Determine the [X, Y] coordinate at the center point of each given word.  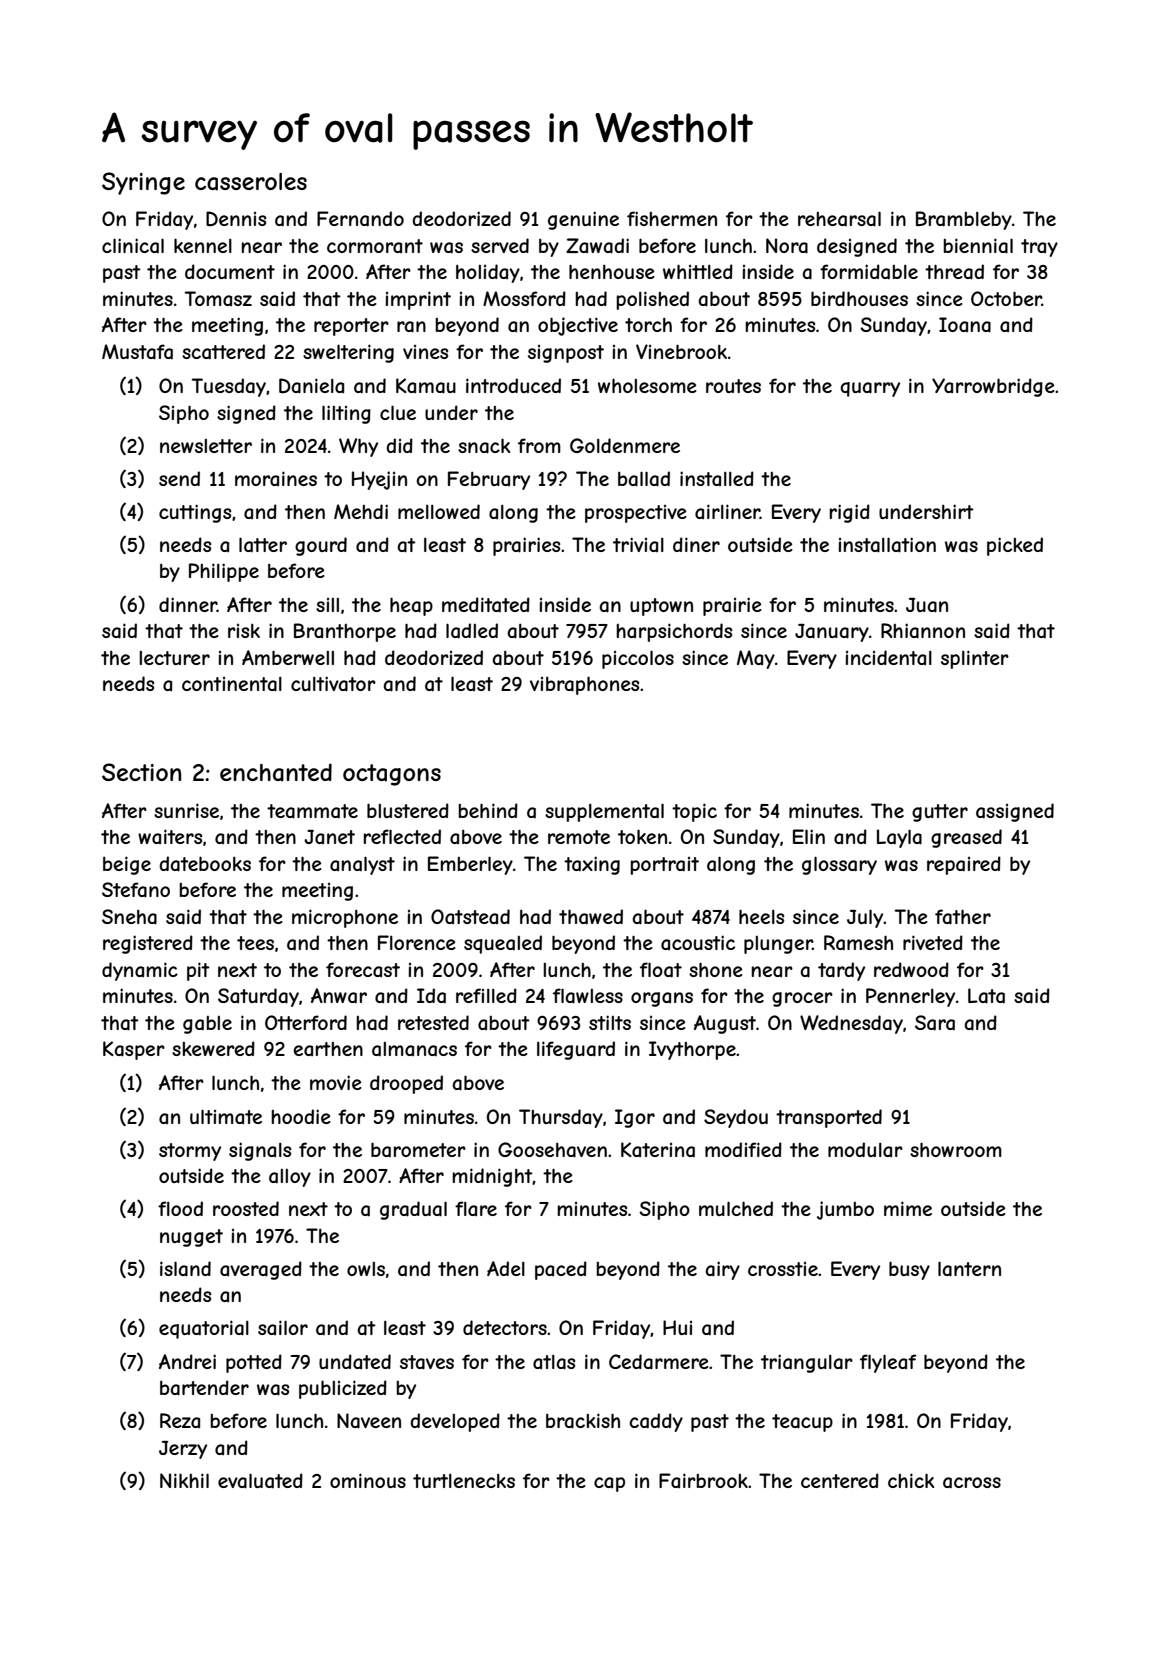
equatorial [204, 1329]
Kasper [134, 1050]
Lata [986, 996]
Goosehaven [552, 1150]
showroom [956, 1149]
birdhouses [859, 298]
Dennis [236, 219]
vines [425, 352]
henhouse [612, 271]
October [1006, 298]
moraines [276, 478]
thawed [591, 917]
